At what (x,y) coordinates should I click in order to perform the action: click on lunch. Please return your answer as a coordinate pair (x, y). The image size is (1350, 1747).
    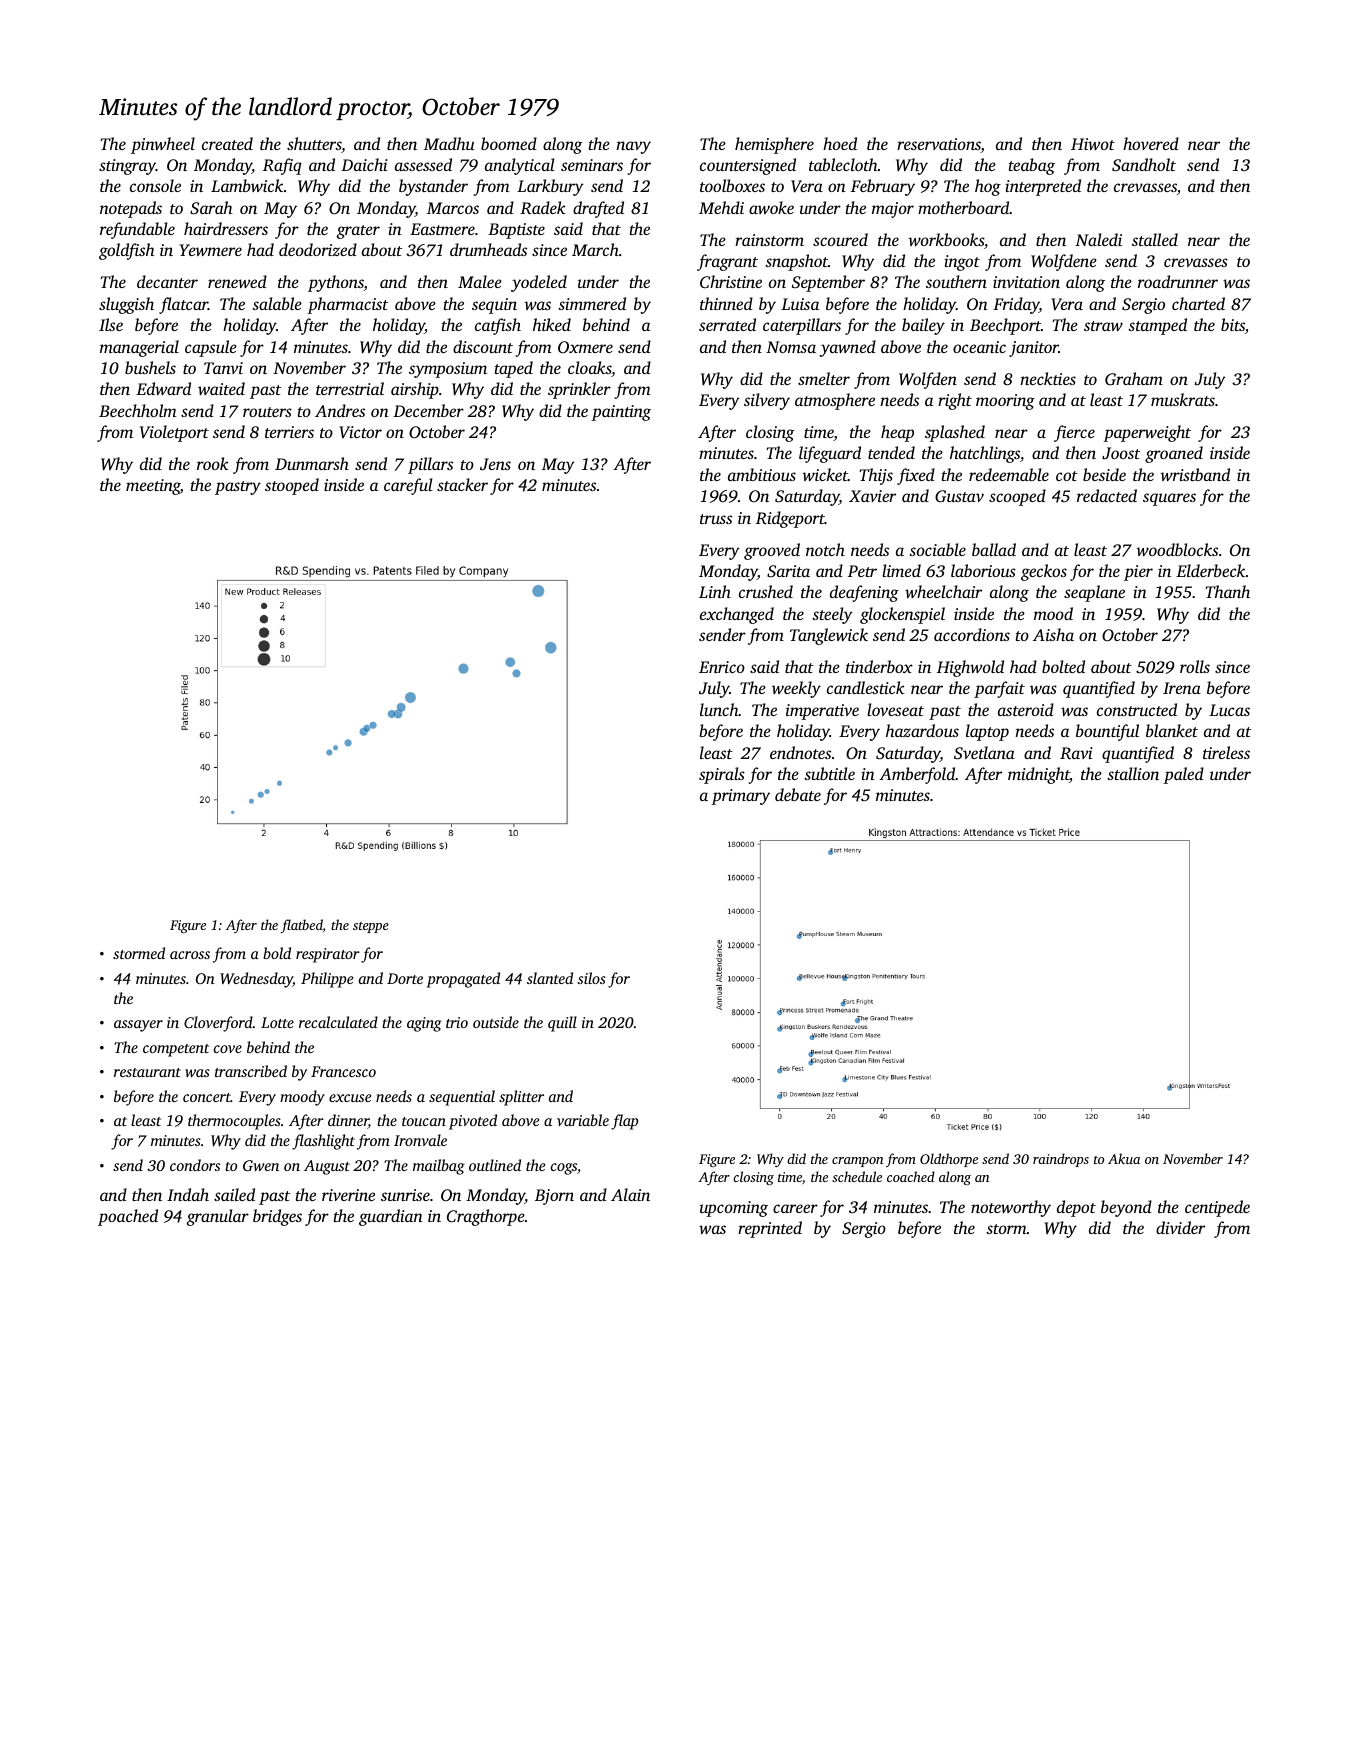
    Looking at the image, I should click on (719, 709).
